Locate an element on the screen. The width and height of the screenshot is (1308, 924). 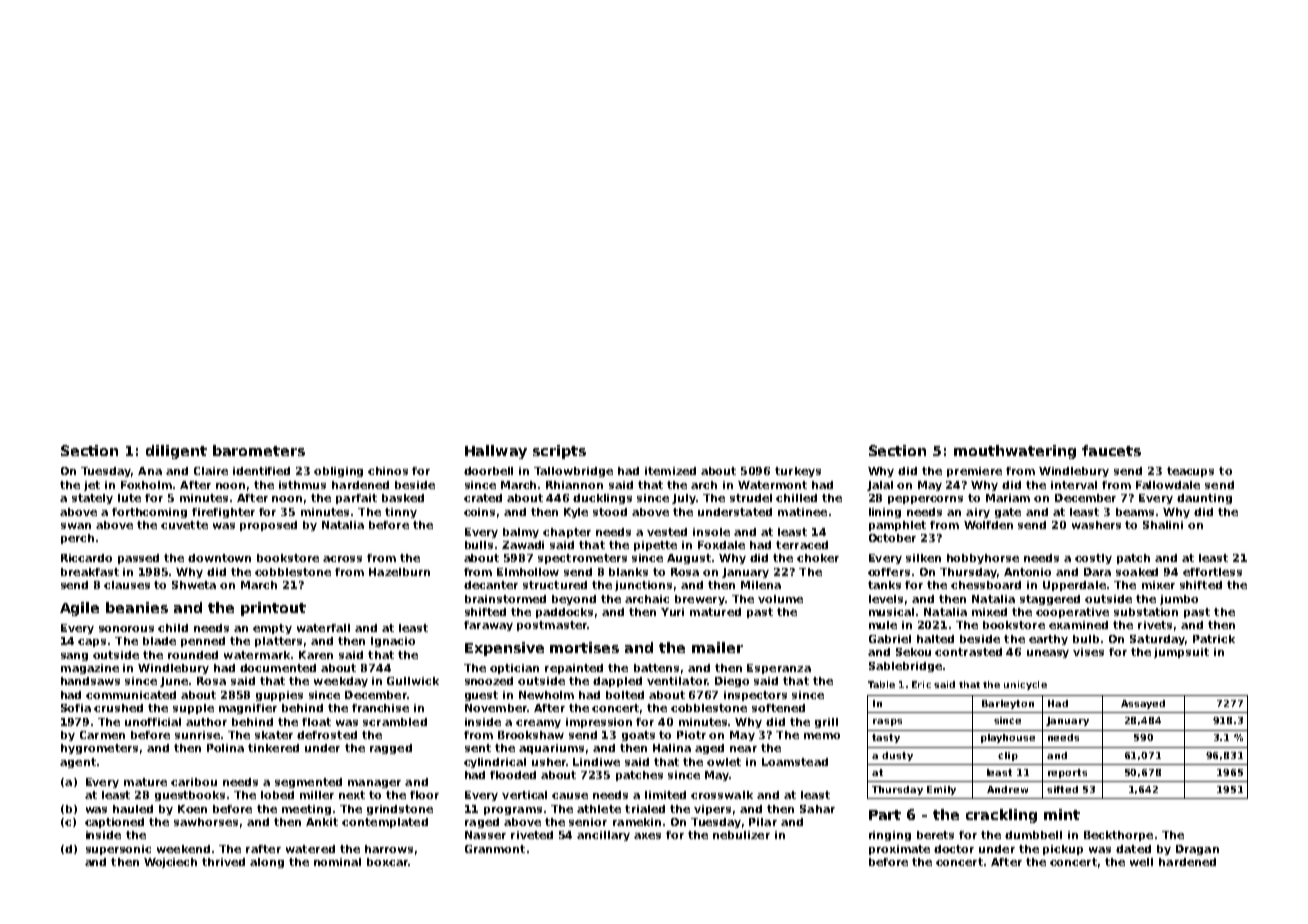
Polina is located at coordinates (225, 748).
